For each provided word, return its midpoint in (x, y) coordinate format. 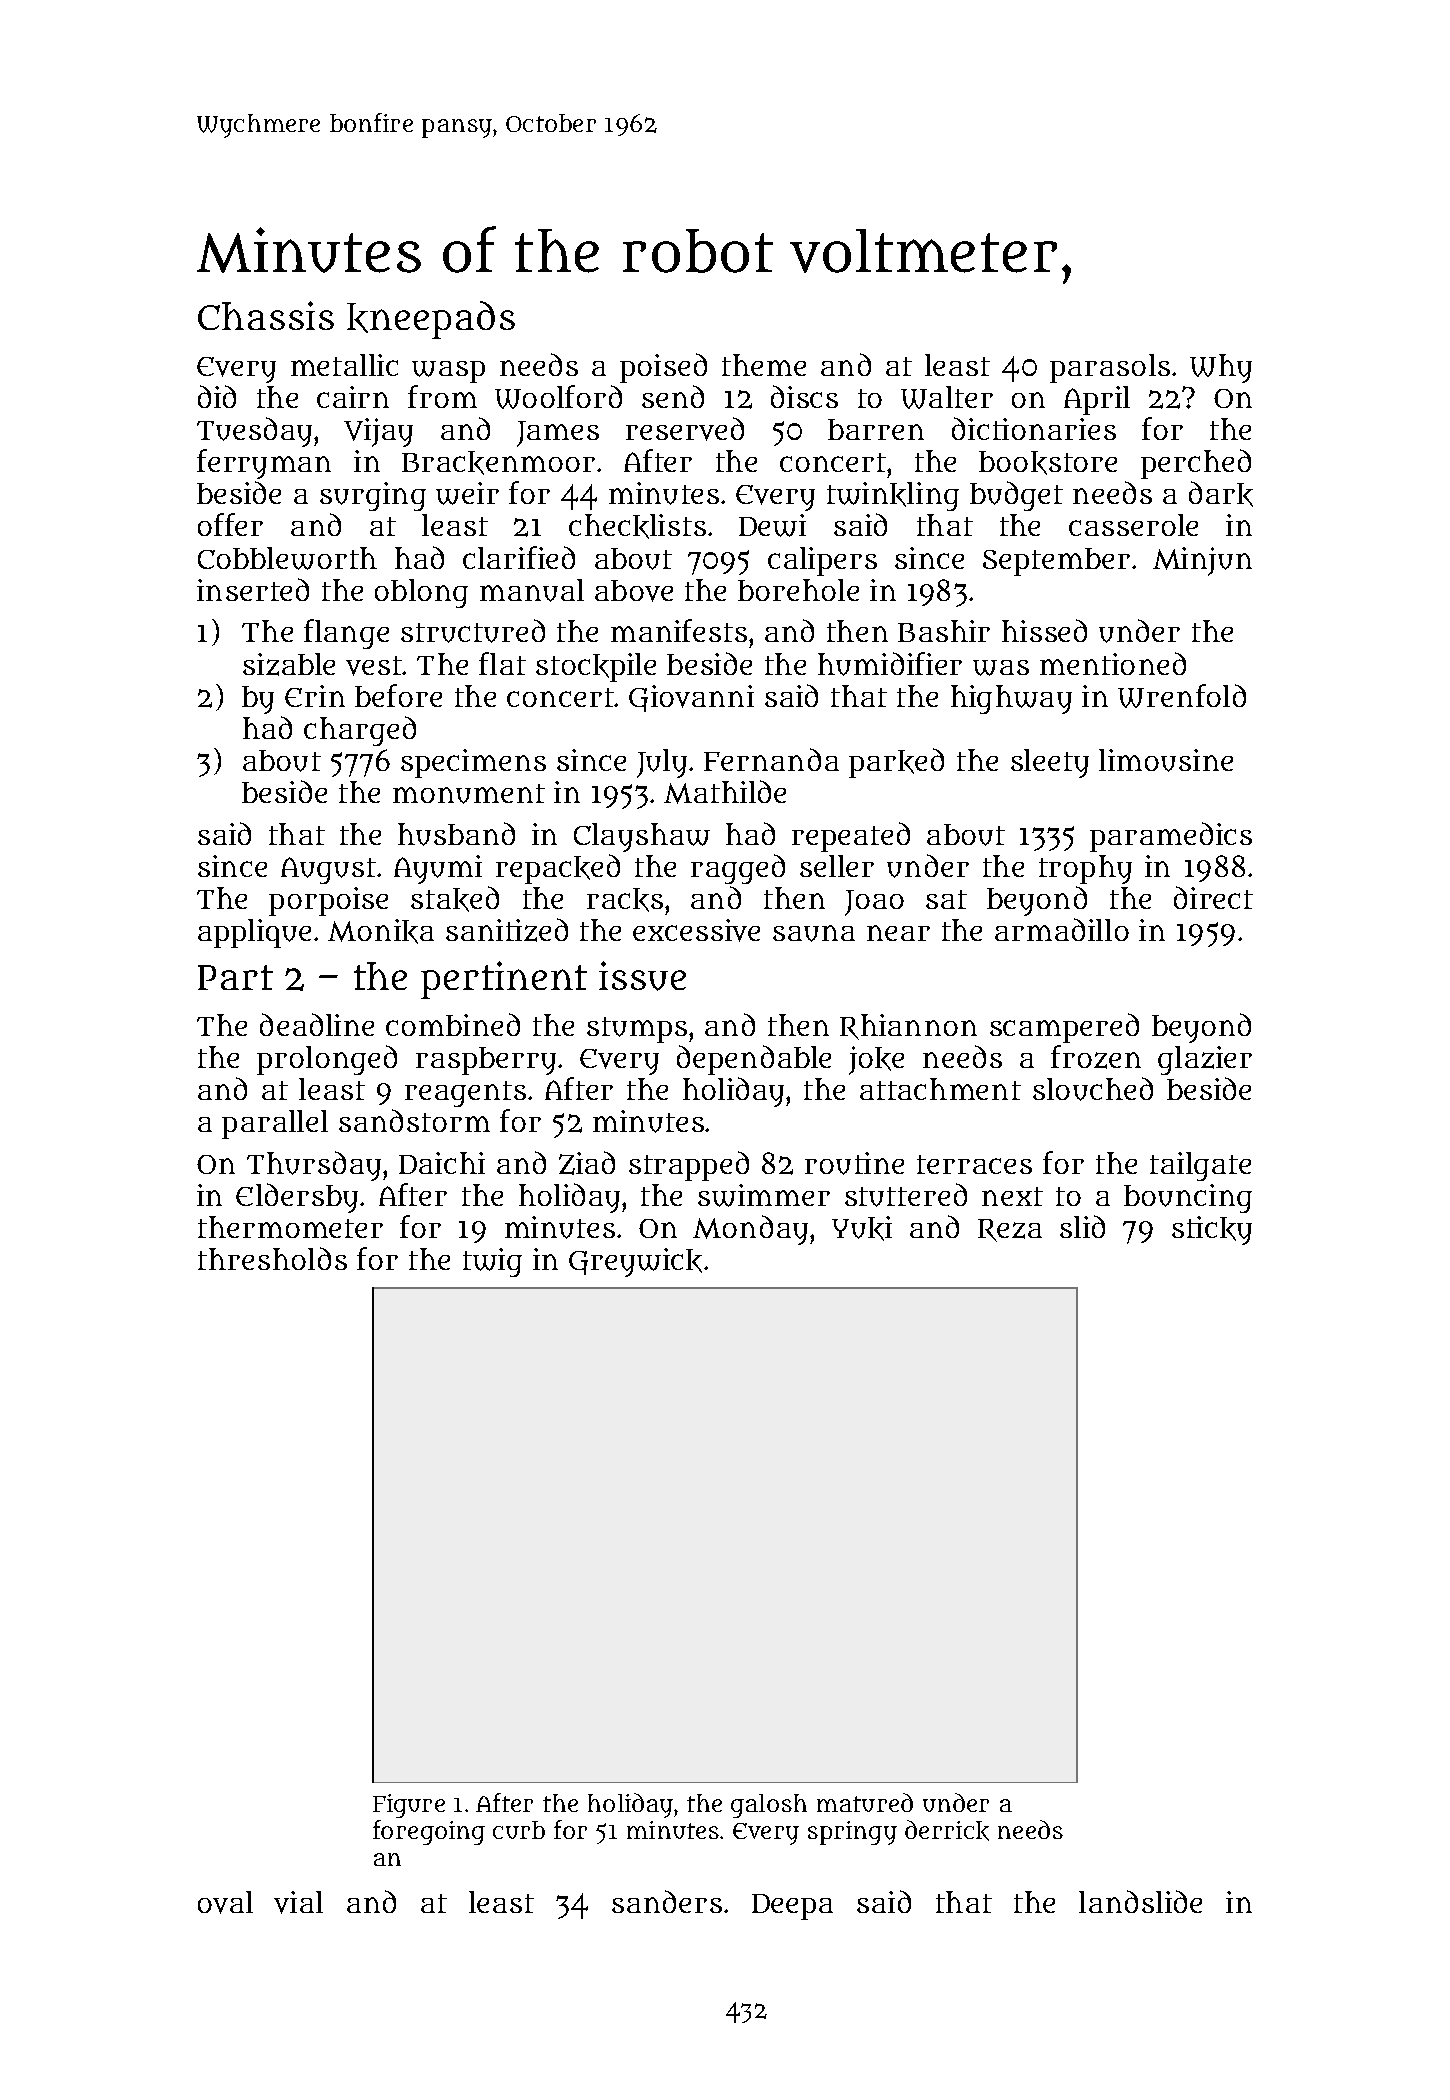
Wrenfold (1182, 696)
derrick (947, 1830)
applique (254, 933)
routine (854, 1163)
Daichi (442, 1163)
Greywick (635, 1262)
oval (225, 1902)
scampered (1064, 1028)
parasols (1110, 368)
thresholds (272, 1258)
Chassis (266, 315)
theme (764, 365)
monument (469, 794)
